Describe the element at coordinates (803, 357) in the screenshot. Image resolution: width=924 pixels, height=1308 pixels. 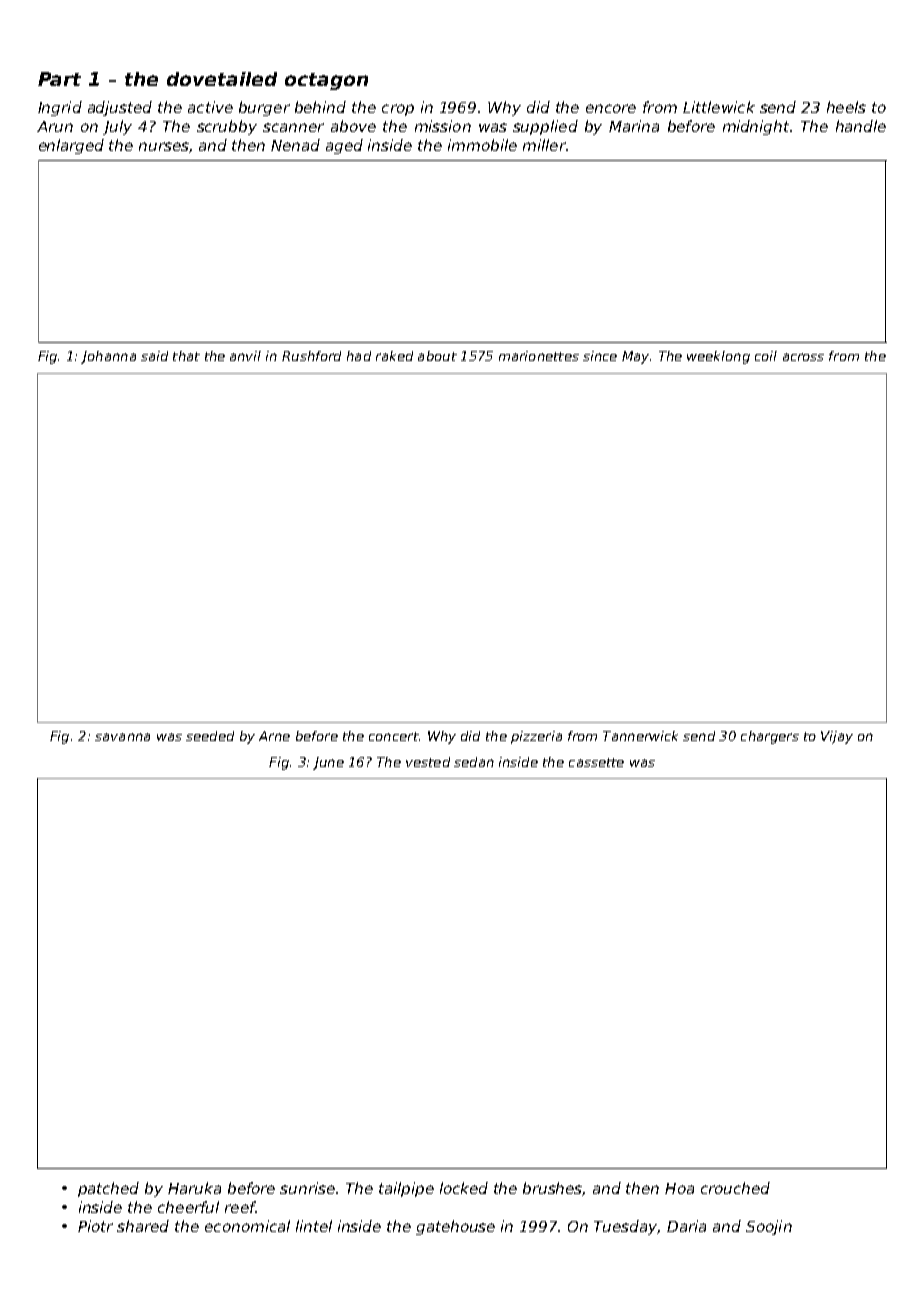
I see `across` at that location.
